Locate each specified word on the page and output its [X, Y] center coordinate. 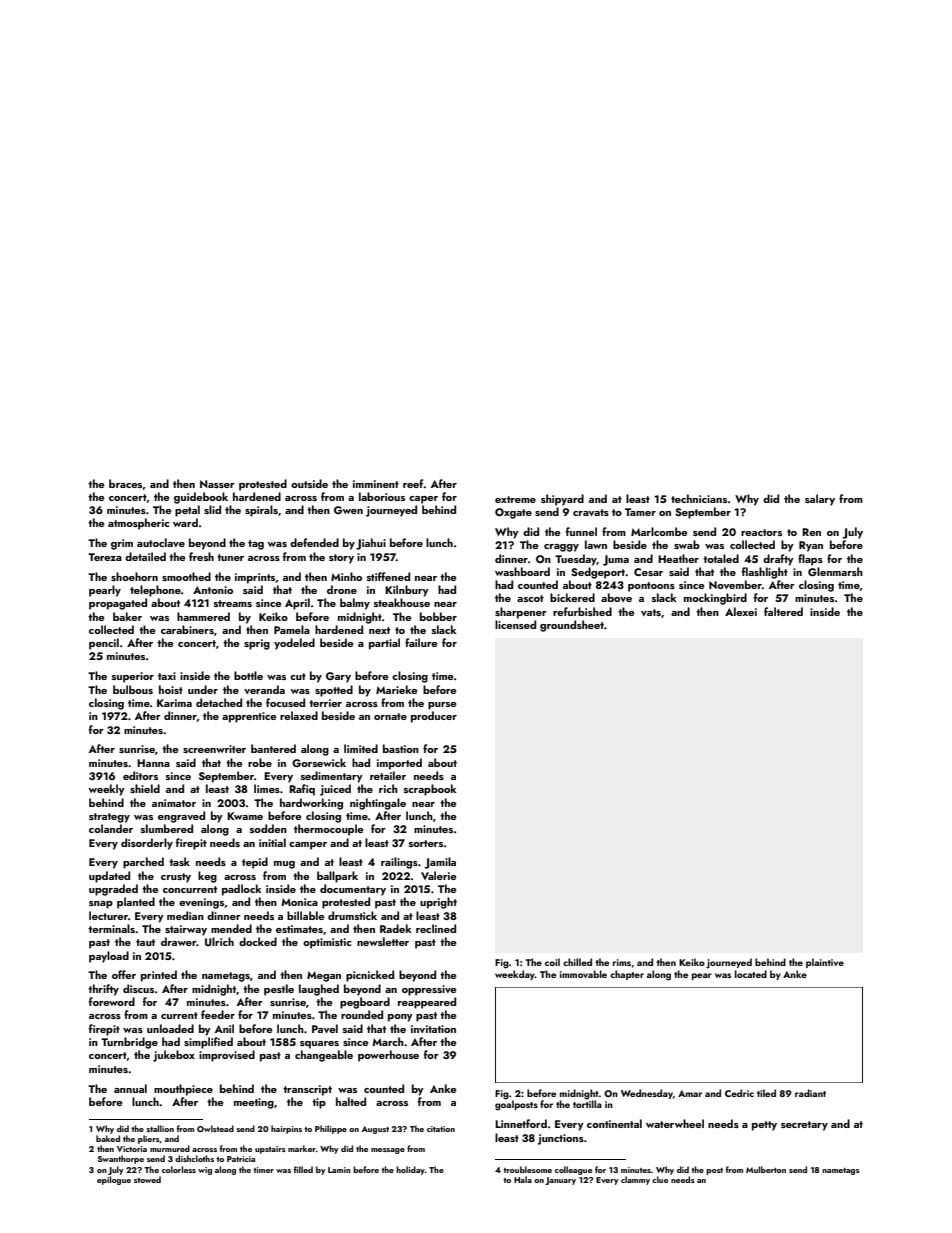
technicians [699, 498]
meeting [254, 1103]
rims [622, 962]
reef [413, 483]
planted [136, 903]
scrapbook [430, 790]
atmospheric [138, 524]
